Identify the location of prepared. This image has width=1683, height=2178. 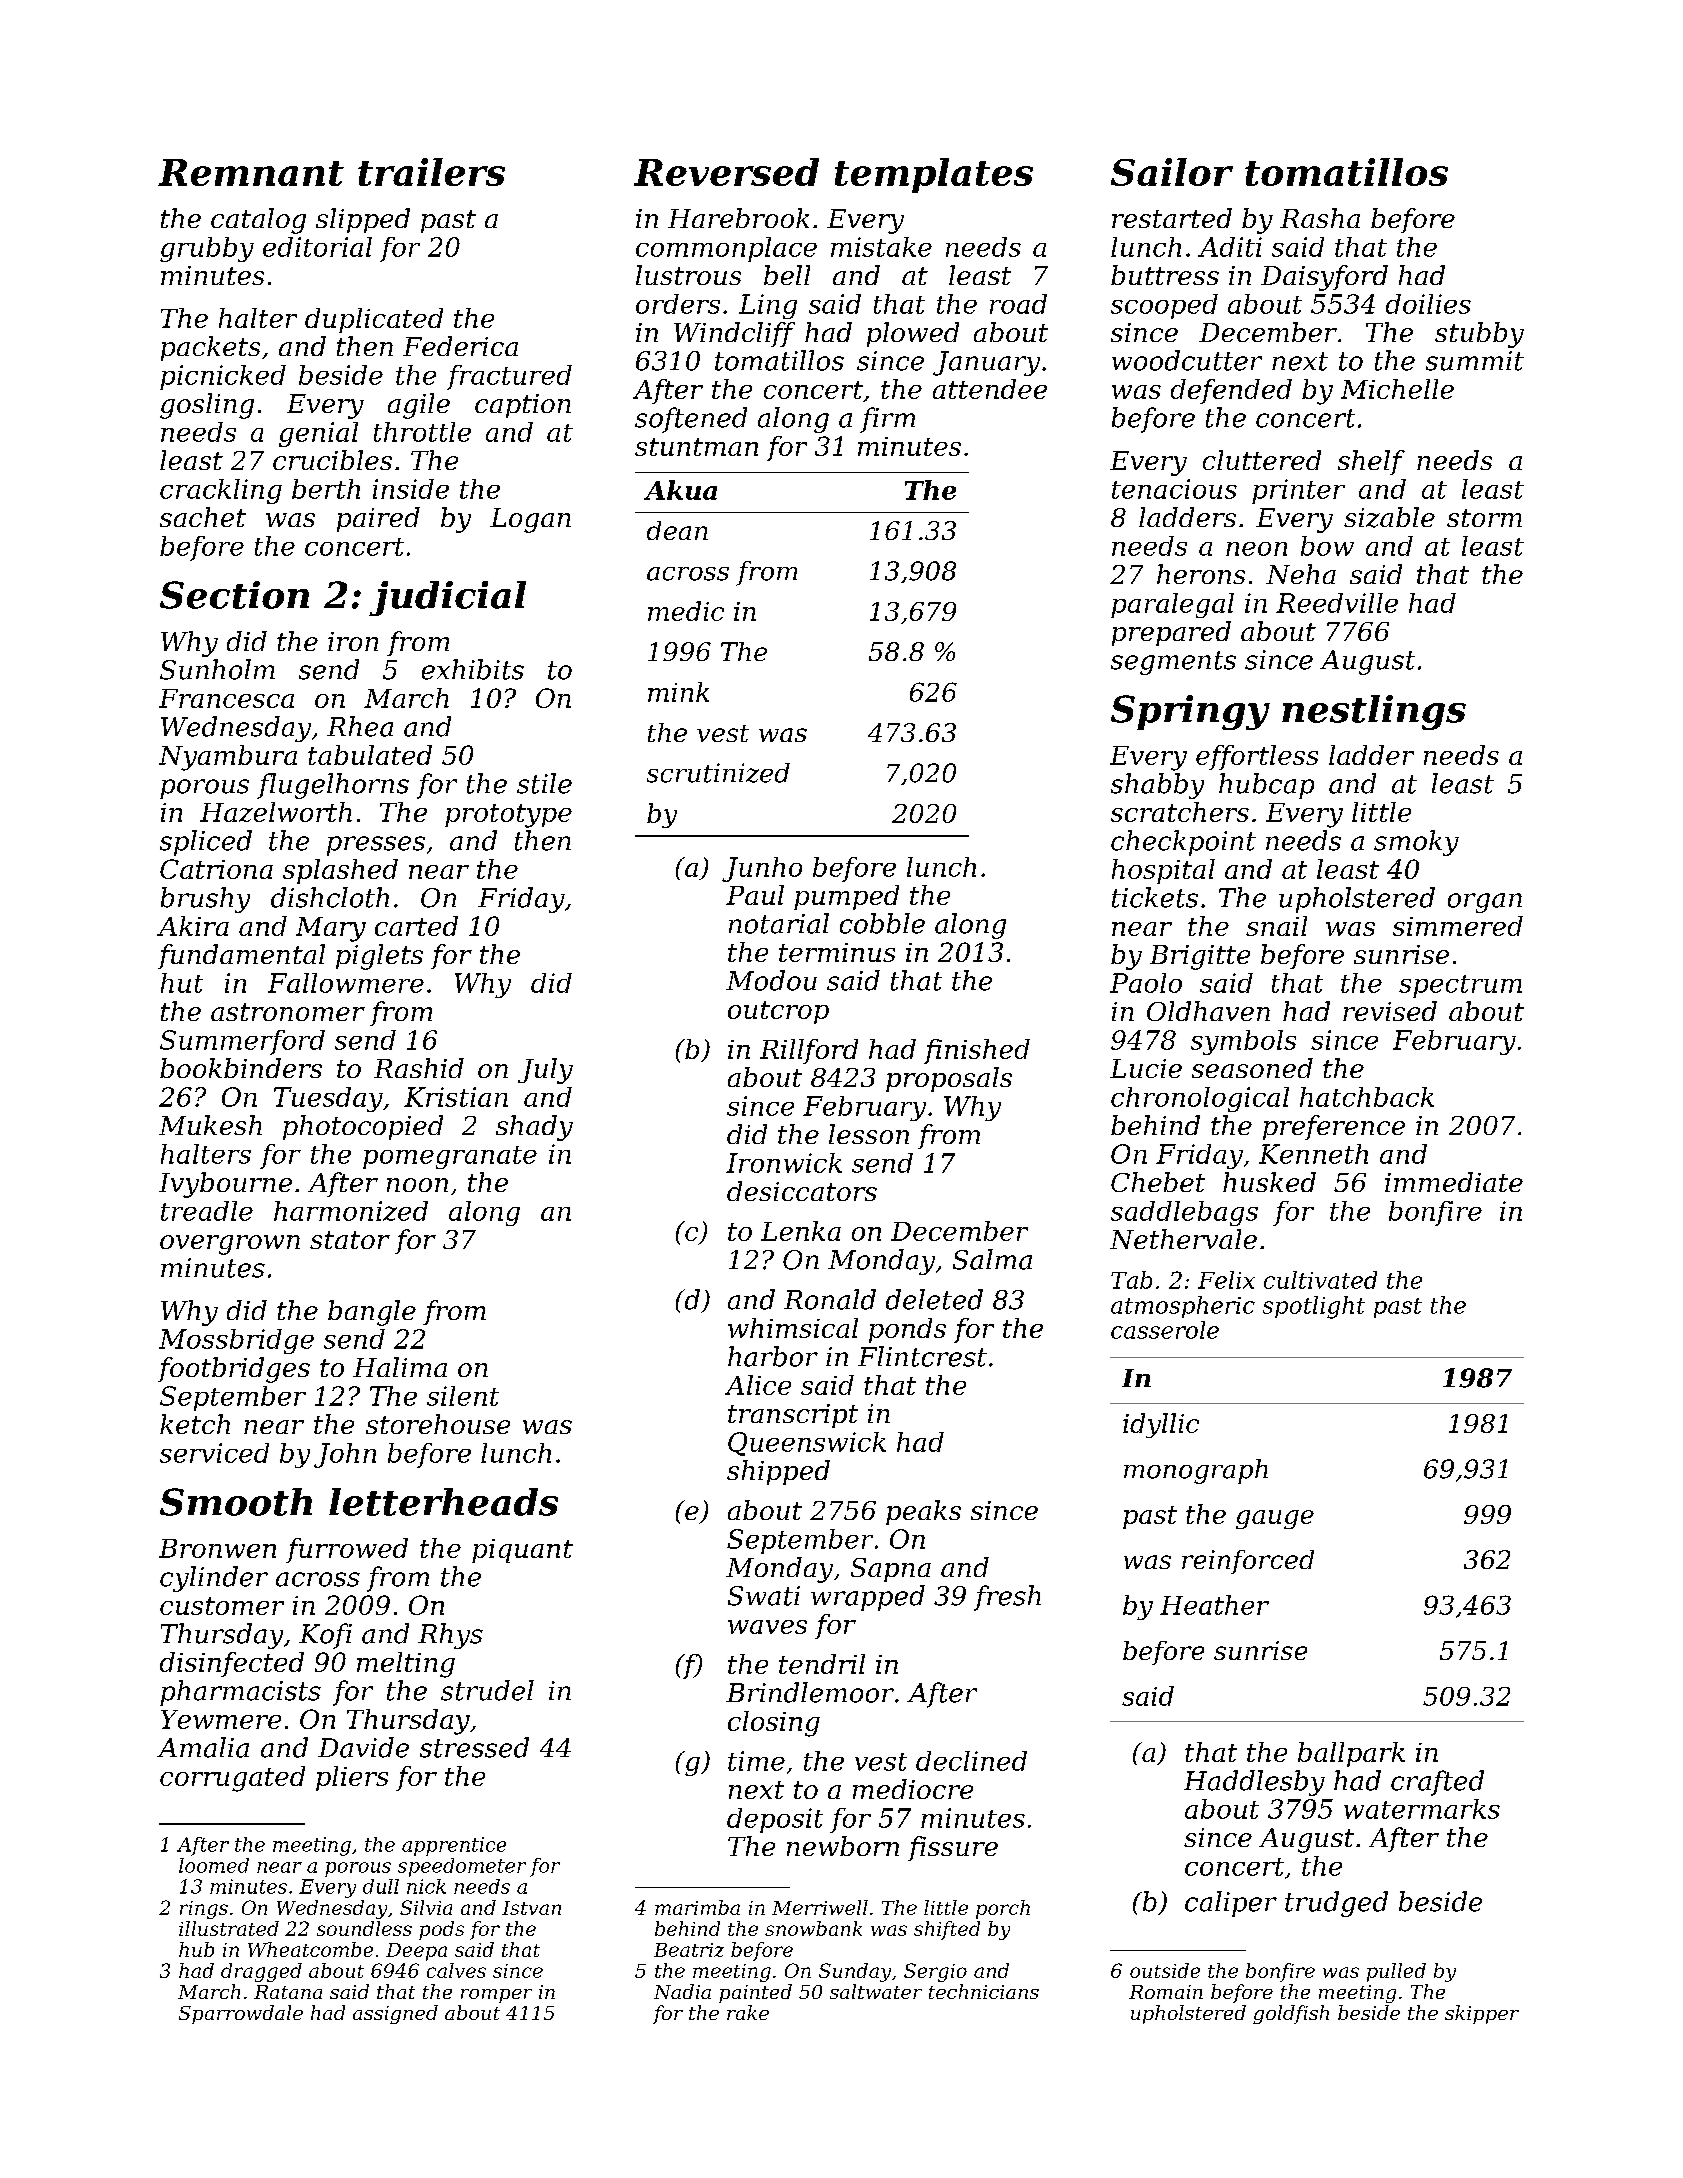
(1171, 633).
